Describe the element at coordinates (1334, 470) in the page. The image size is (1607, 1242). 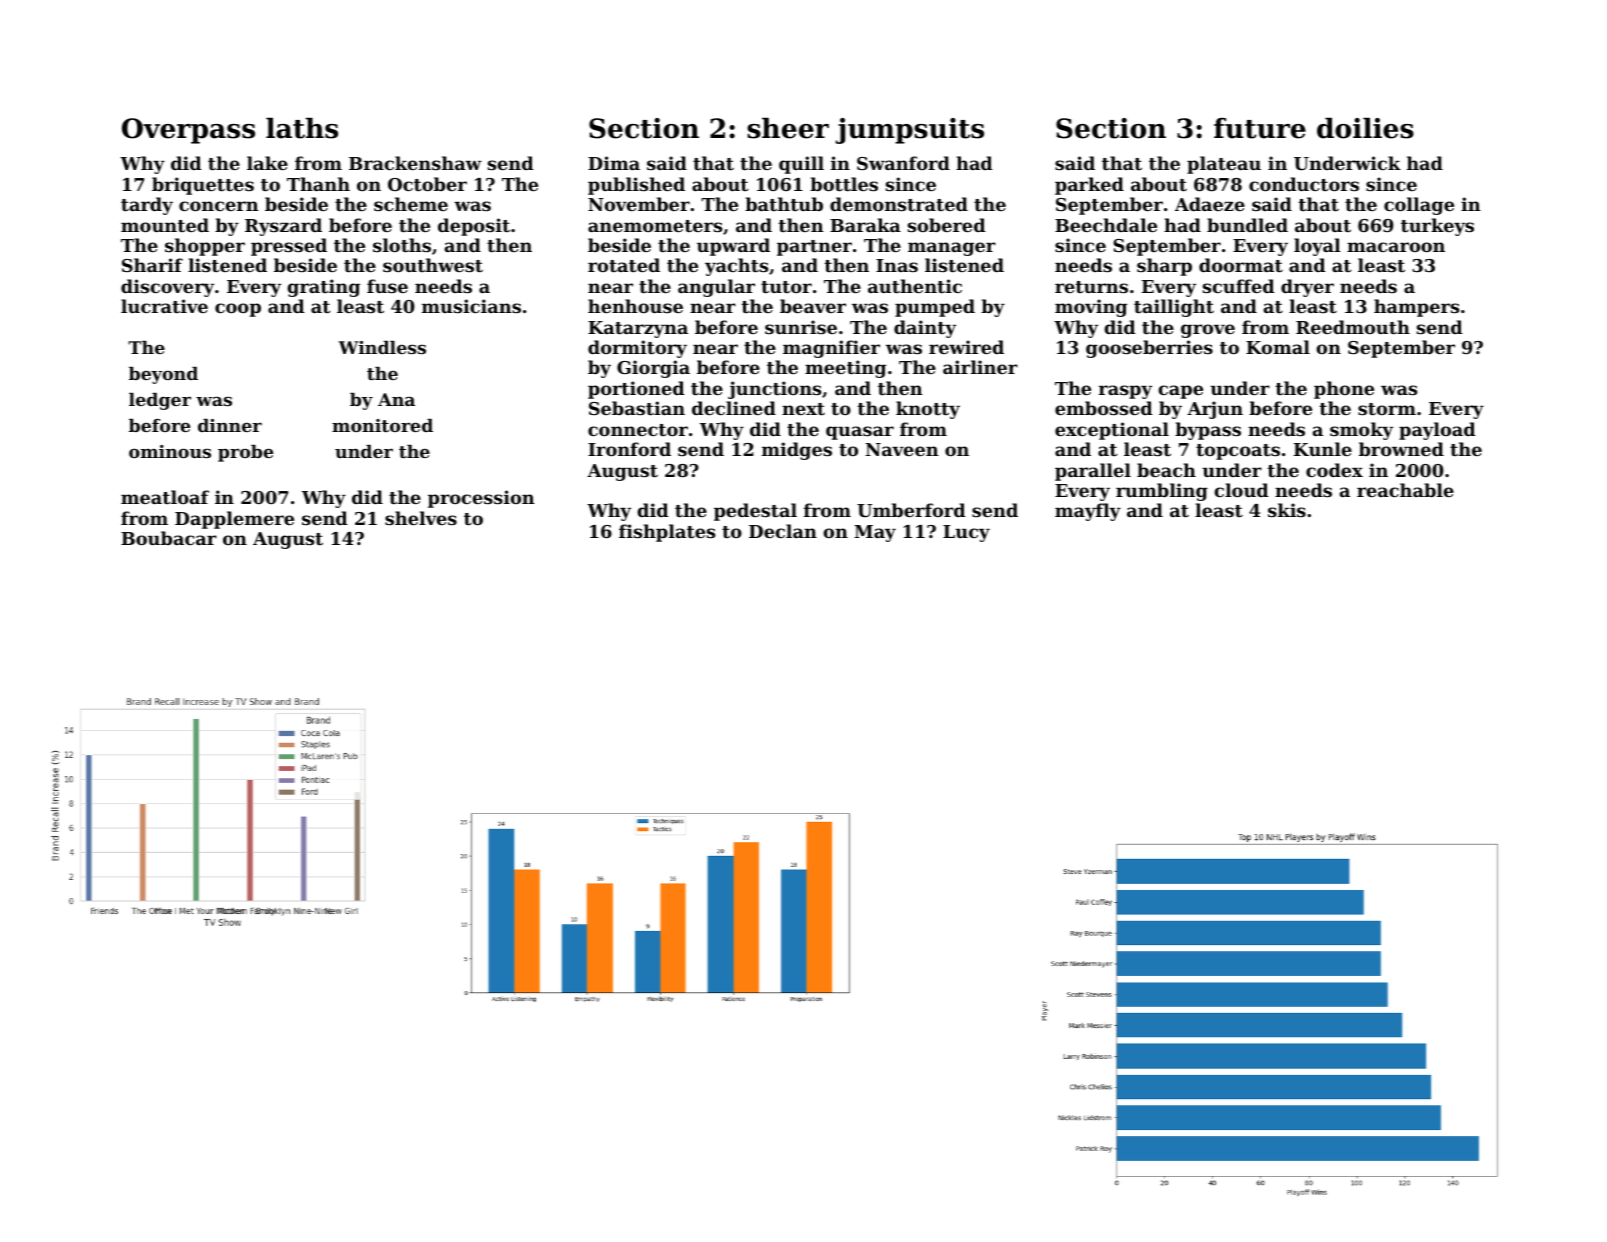
I see `codex` at that location.
